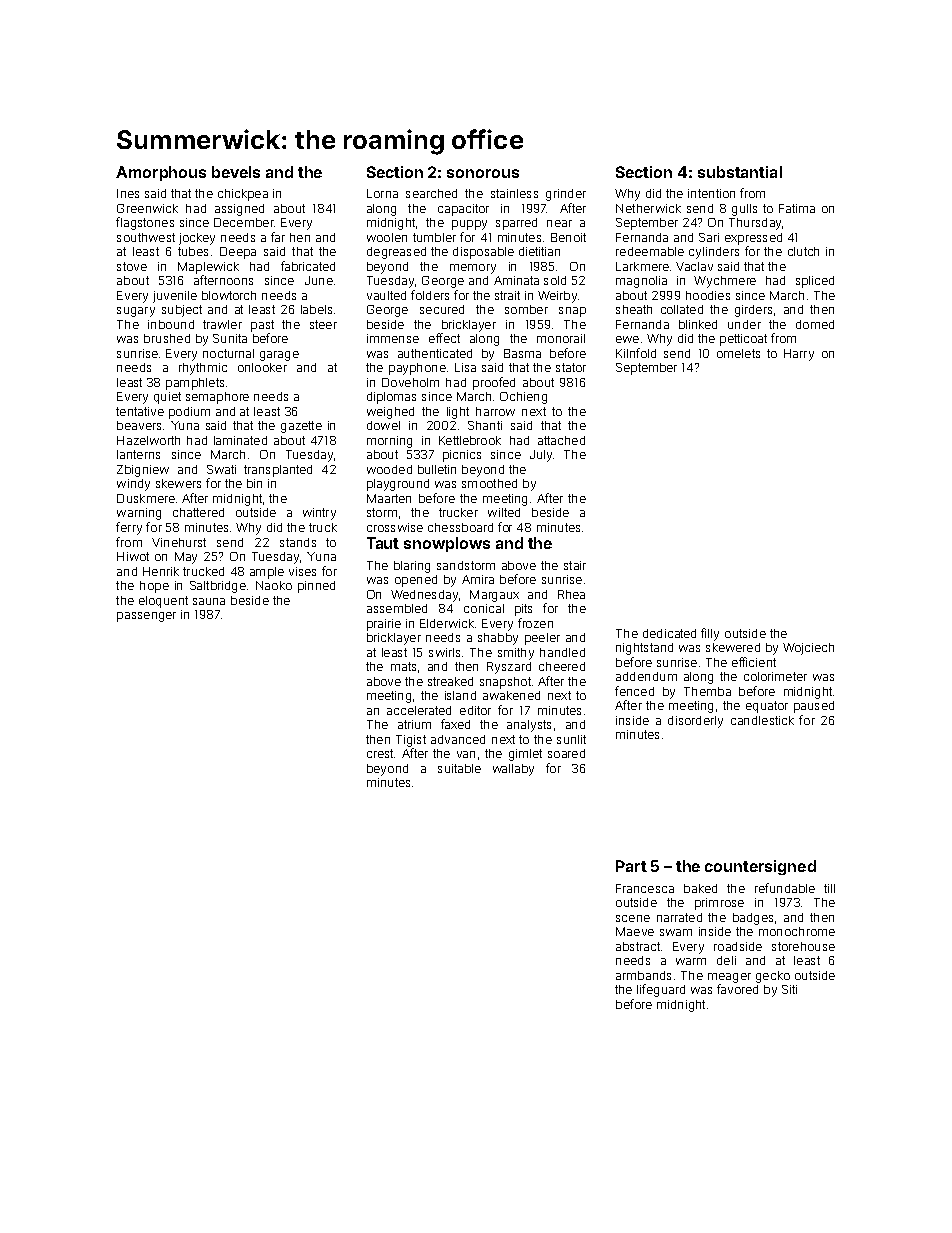 The image size is (952, 1233). I want to click on stove, so click(132, 266).
